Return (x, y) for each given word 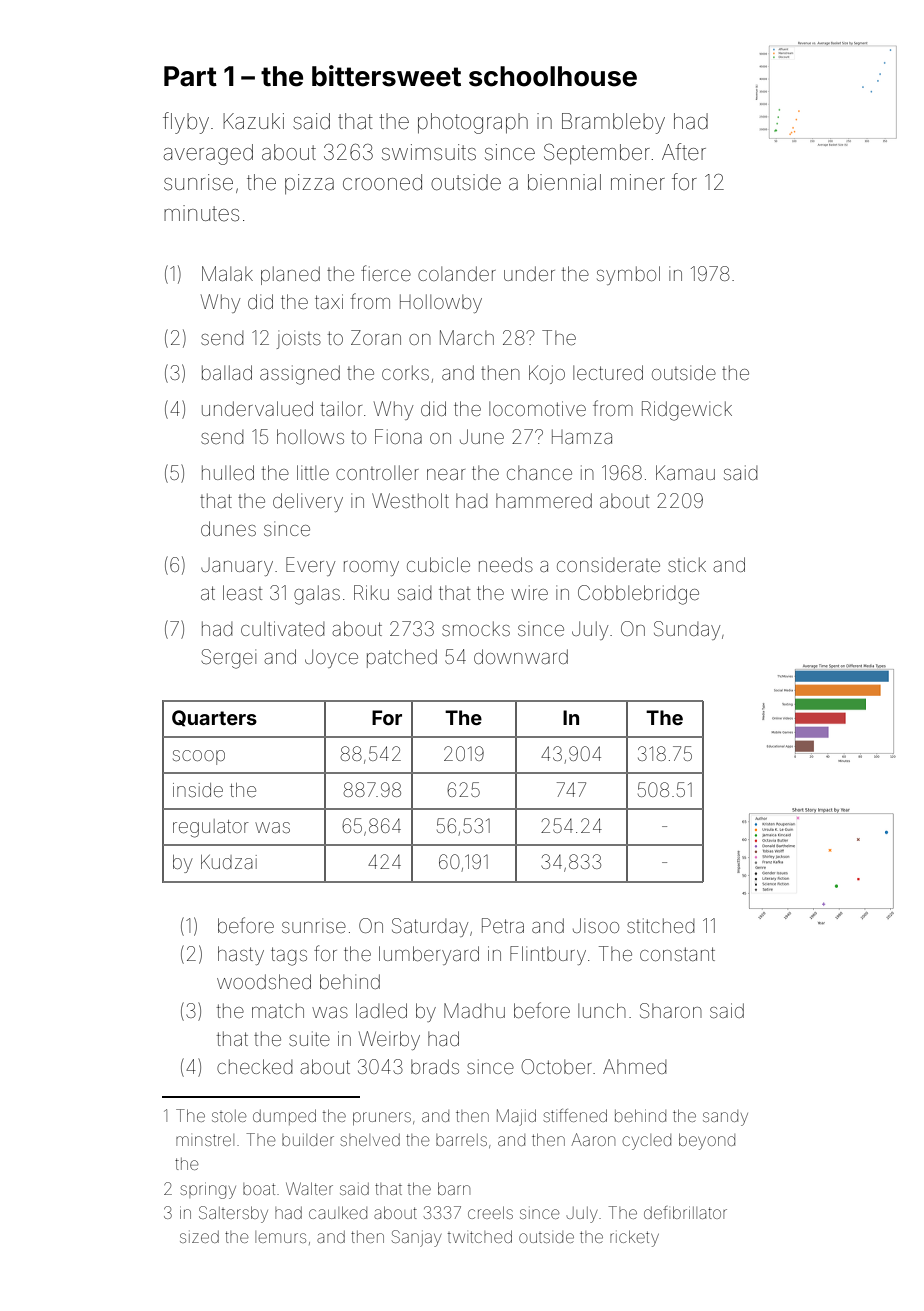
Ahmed (634, 1066)
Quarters (214, 718)
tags (289, 956)
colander (457, 273)
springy (208, 1190)
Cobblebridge (638, 595)
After (684, 152)
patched (402, 658)
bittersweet (386, 76)
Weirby (389, 1040)
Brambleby (613, 123)
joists (299, 339)
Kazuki (253, 121)
